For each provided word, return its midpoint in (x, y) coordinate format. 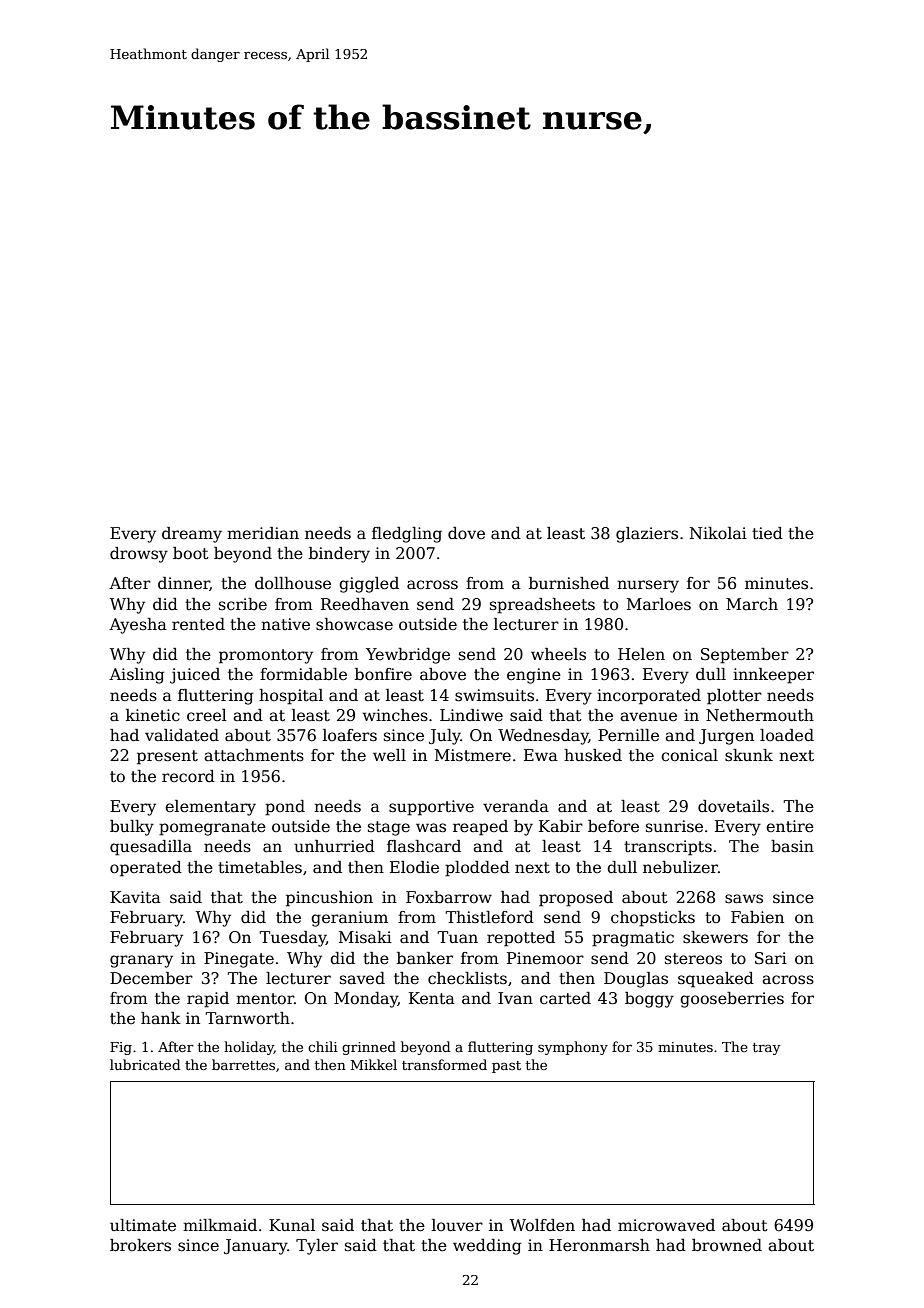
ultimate (143, 1225)
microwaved (666, 1225)
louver (457, 1225)
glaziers (647, 535)
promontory (266, 656)
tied (767, 533)
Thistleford (489, 917)
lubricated (145, 1064)
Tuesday (292, 939)
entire (790, 826)
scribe (243, 604)
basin (792, 846)
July (445, 737)
